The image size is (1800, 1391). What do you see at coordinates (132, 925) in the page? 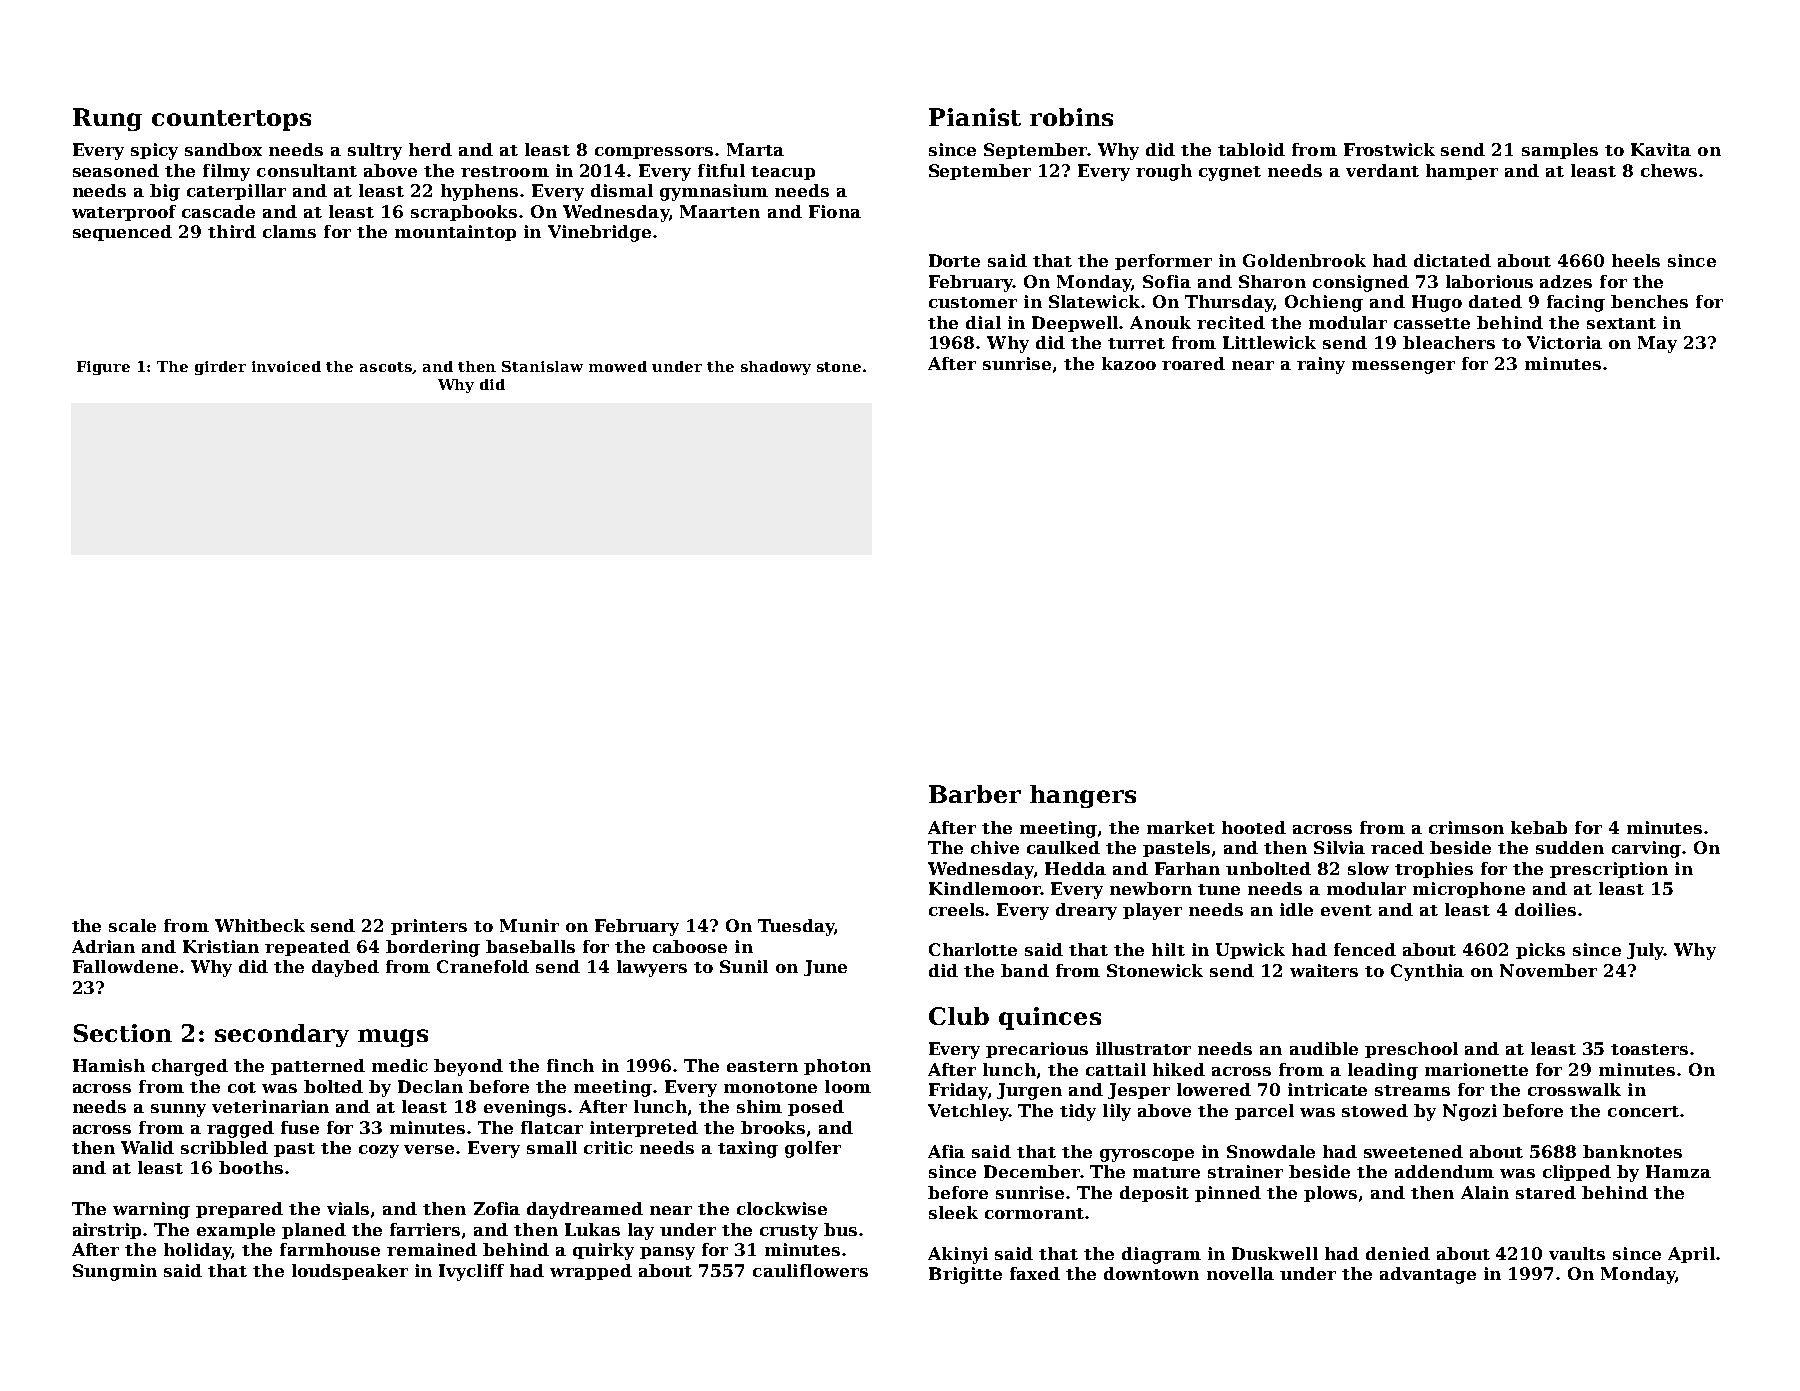
I see `scale` at bounding box center [132, 925].
